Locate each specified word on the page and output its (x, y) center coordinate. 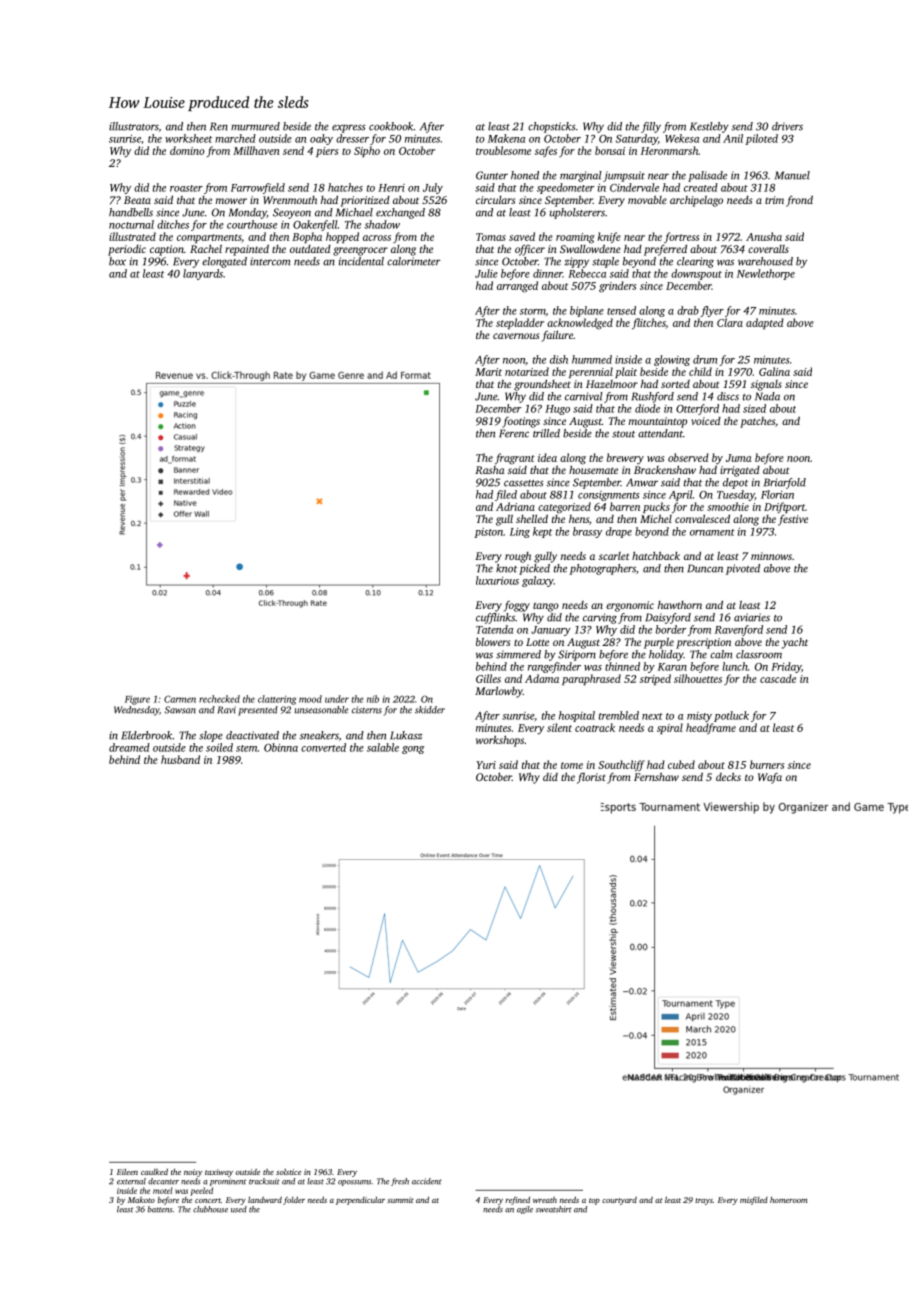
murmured (255, 126)
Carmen (180, 699)
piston (488, 533)
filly (651, 127)
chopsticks (552, 127)
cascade (778, 678)
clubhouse (210, 1209)
